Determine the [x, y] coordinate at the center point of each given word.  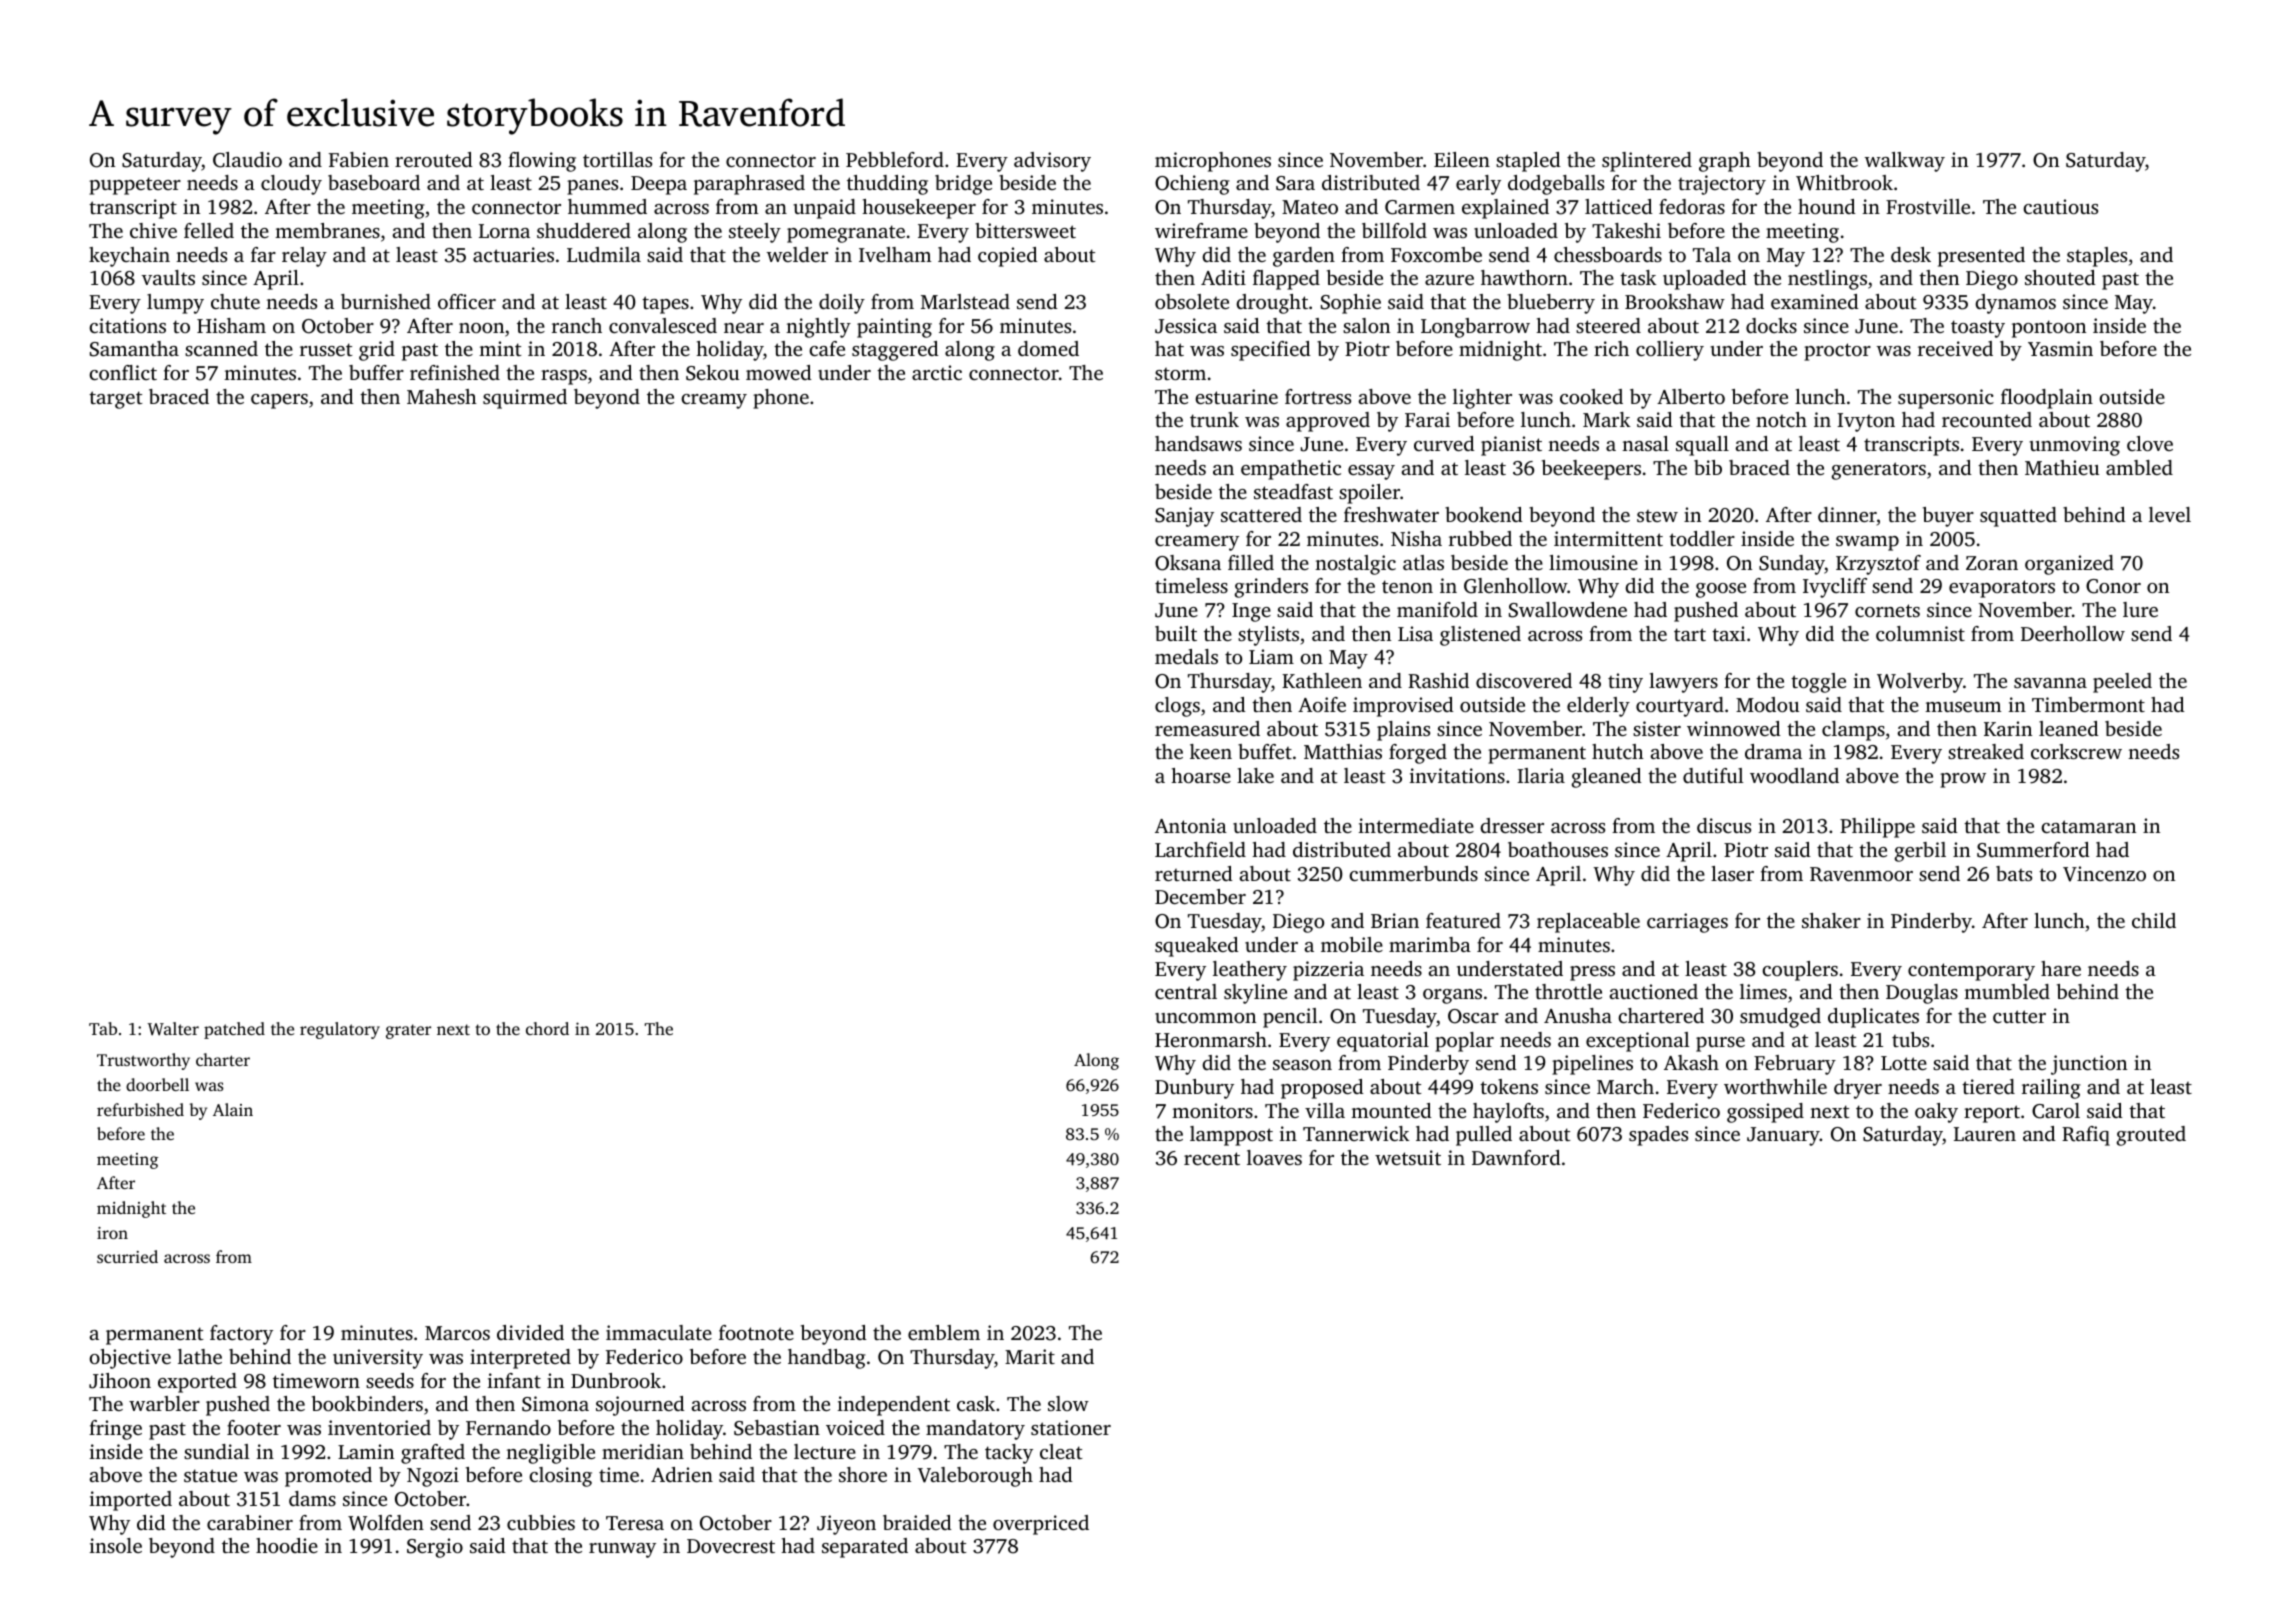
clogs [1177, 707]
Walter [173, 1029]
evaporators [2002, 589]
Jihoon [120, 1381]
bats [2014, 873]
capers [279, 401]
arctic [937, 372]
